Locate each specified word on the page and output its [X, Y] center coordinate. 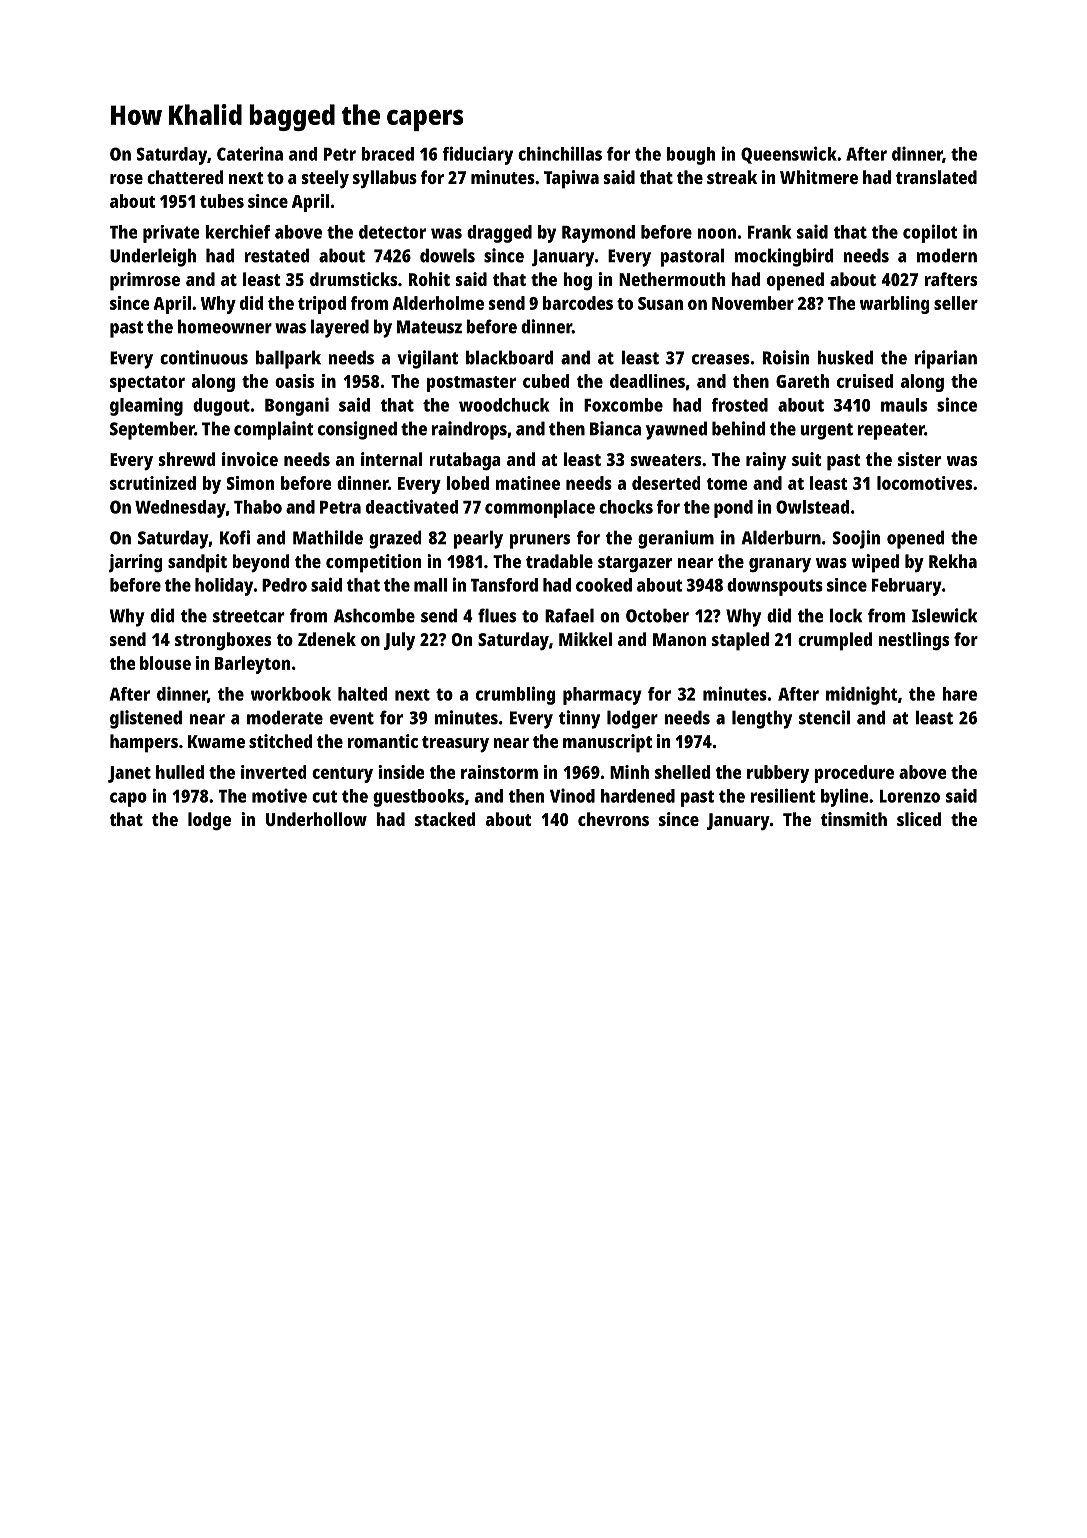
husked [845, 357]
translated [936, 177]
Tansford [504, 585]
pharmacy [602, 696]
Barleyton [252, 665]
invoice [250, 459]
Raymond [598, 234]
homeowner [225, 326]
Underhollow [316, 819]
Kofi [235, 537]
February [907, 587]
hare [959, 694]
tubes [222, 201]
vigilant [428, 359]
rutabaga [465, 461]
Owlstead [812, 507]
